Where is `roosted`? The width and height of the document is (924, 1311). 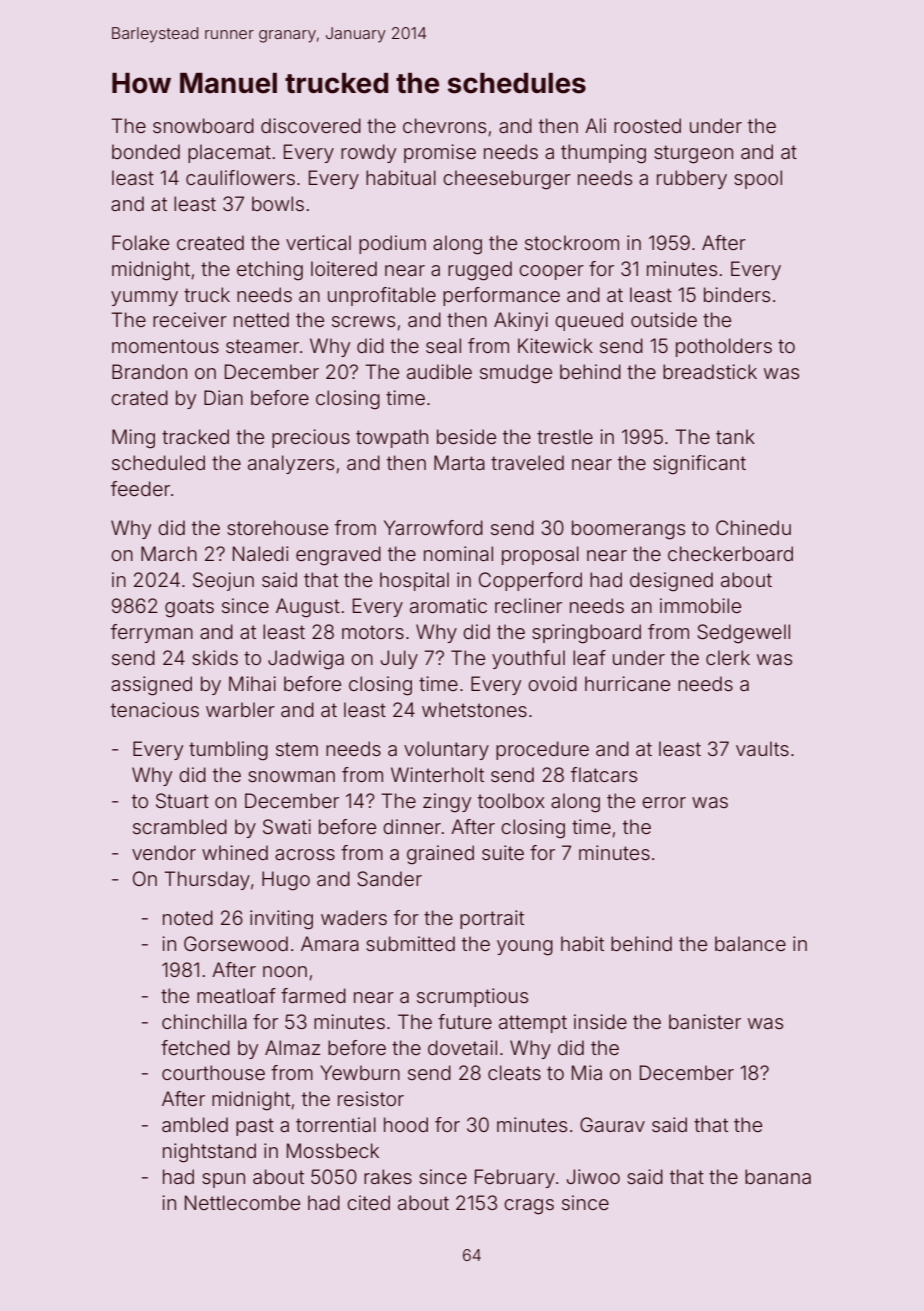 roosted is located at coordinates (647, 125).
